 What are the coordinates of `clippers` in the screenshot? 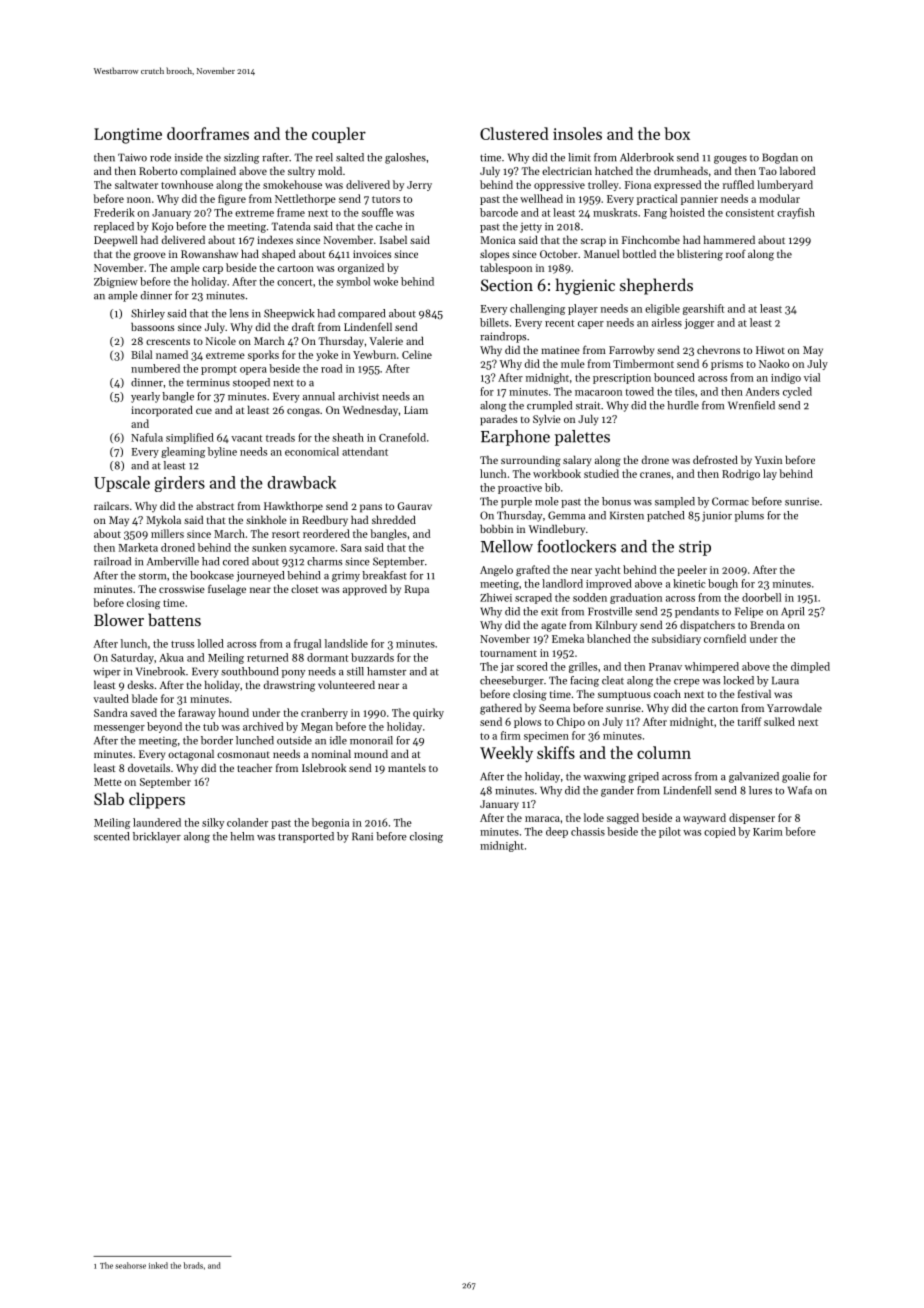 It's located at (157, 800).
